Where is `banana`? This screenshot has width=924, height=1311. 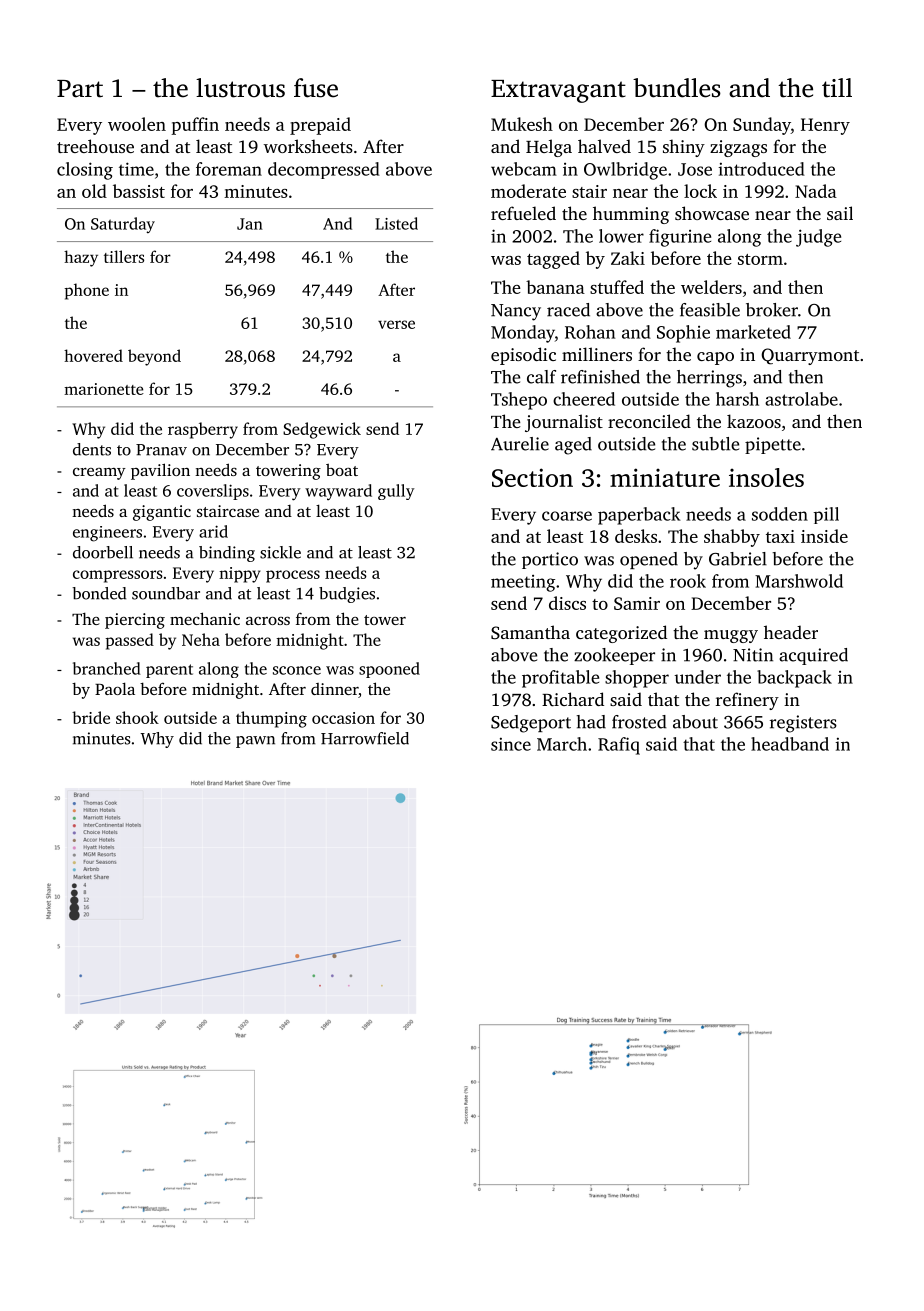
banana is located at coordinates (555, 287).
